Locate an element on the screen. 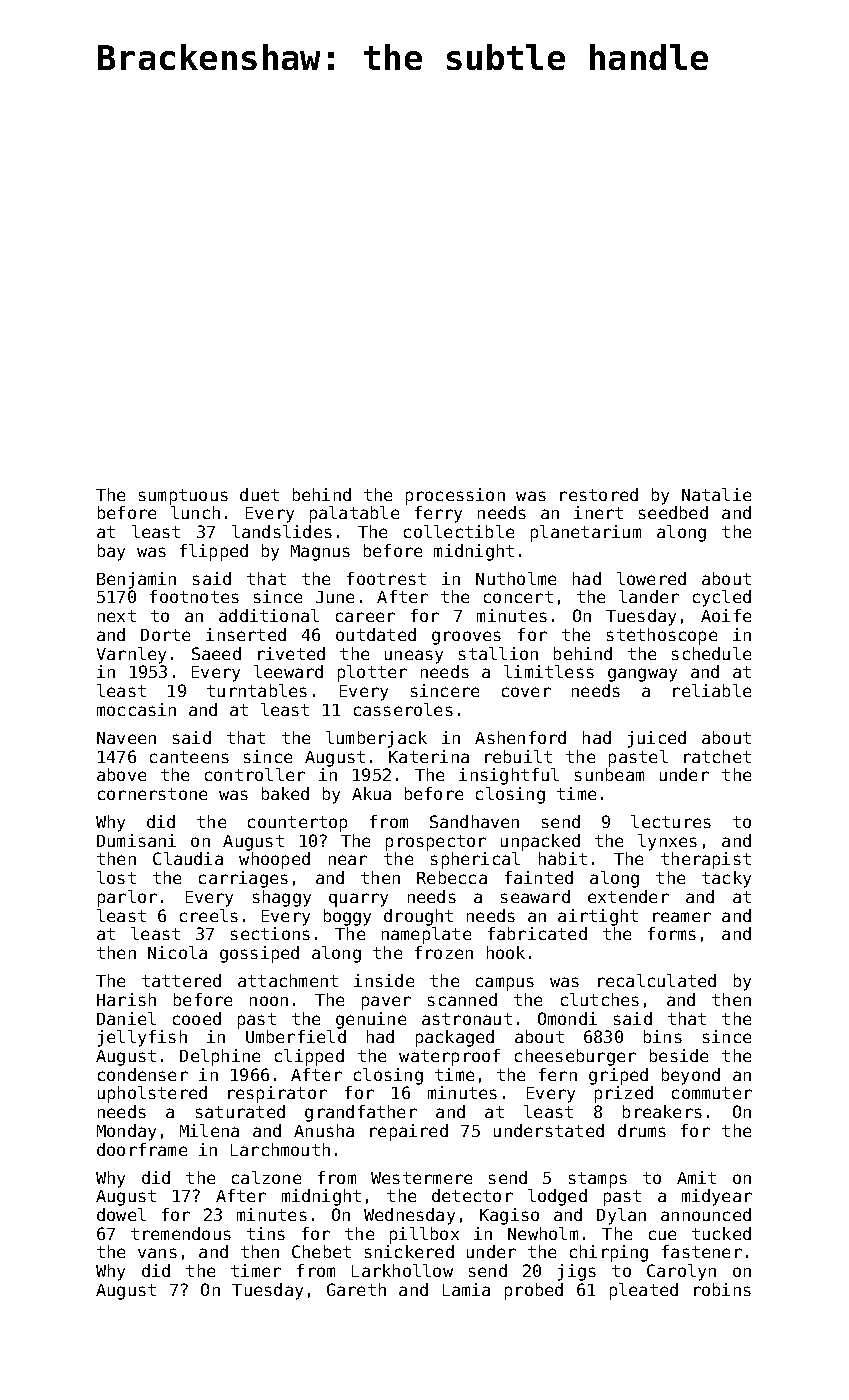 The width and height of the screenshot is (849, 1400). calzone is located at coordinates (266, 1177).
